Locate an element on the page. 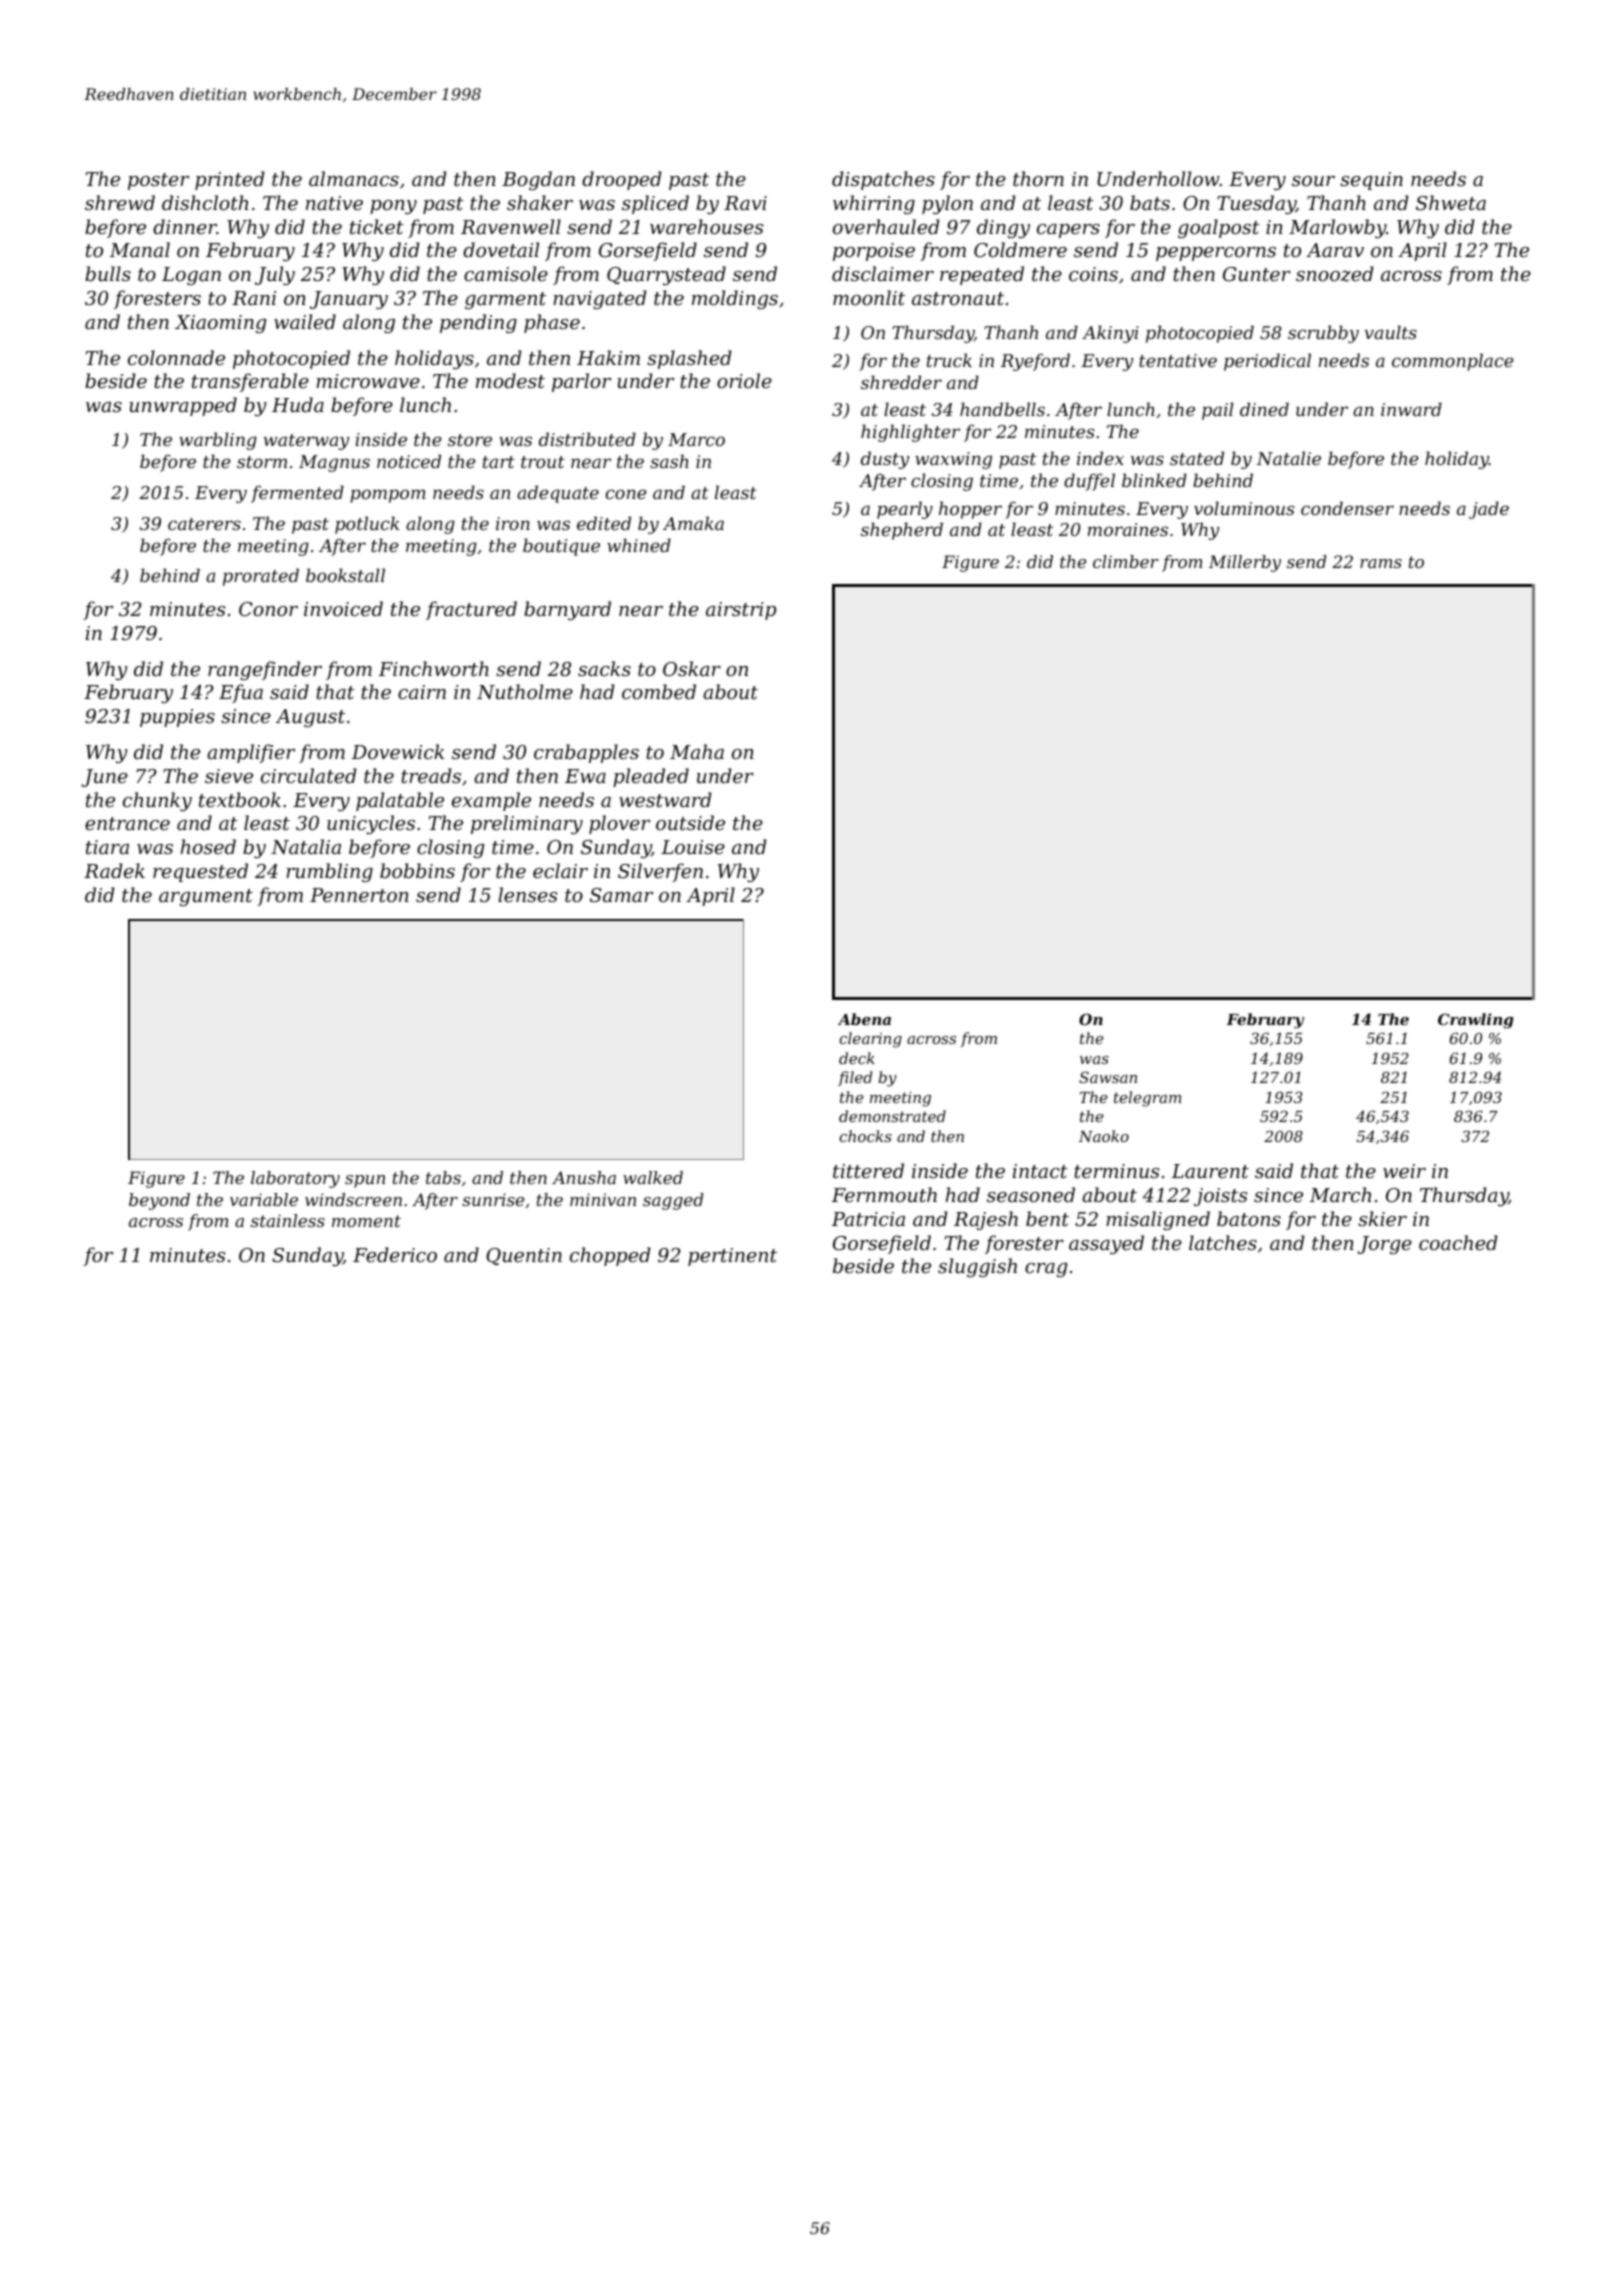 The height and width of the page is (2292, 1620). peppercorns is located at coordinates (1216, 254).
